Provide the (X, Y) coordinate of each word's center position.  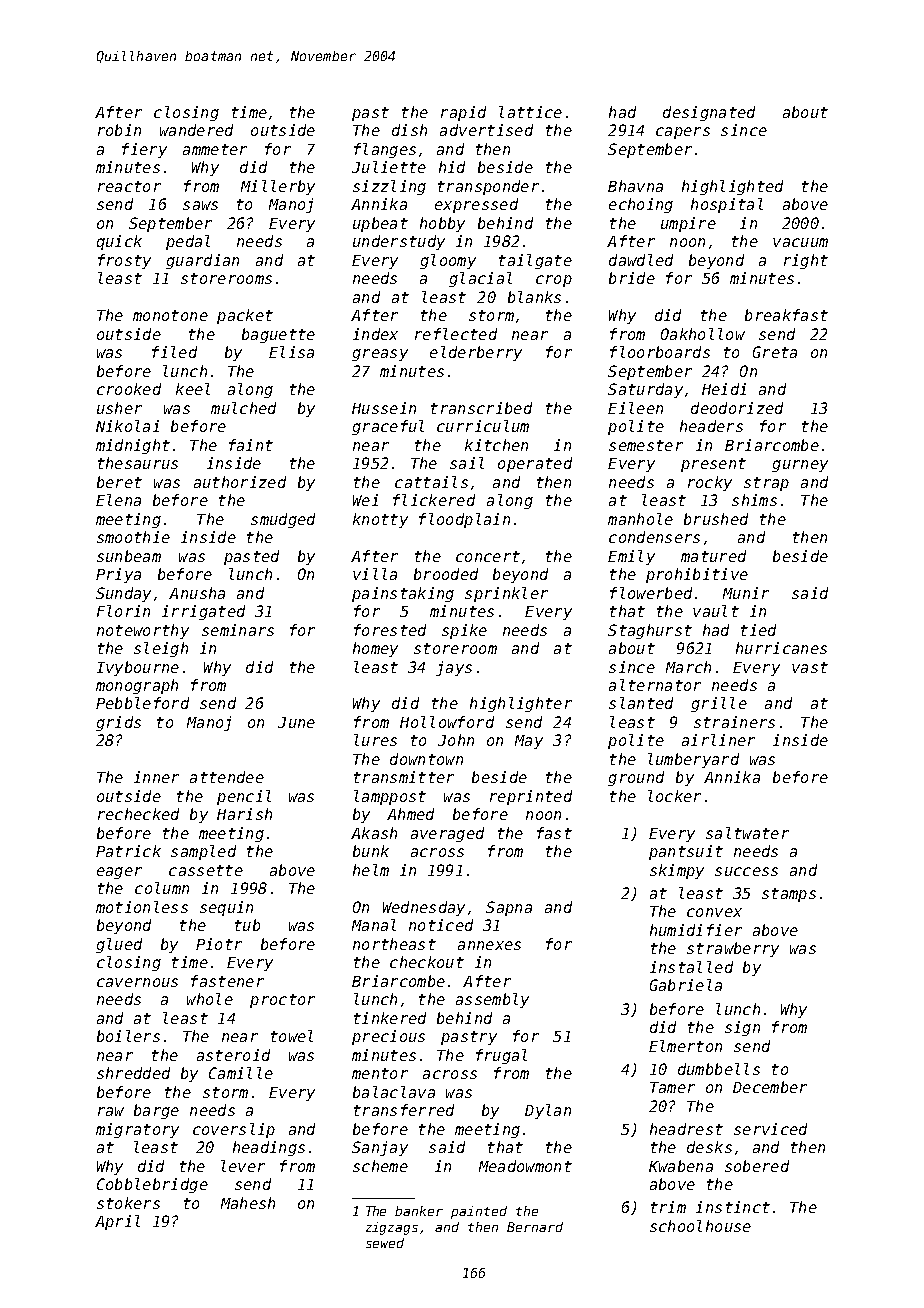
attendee (227, 777)
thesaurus (138, 463)
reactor (129, 186)
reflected (456, 334)
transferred (404, 1110)
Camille (241, 1073)
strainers (734, 722)
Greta (775, 352)
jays (454, 668)
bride (632, 278)
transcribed (481, 408)
